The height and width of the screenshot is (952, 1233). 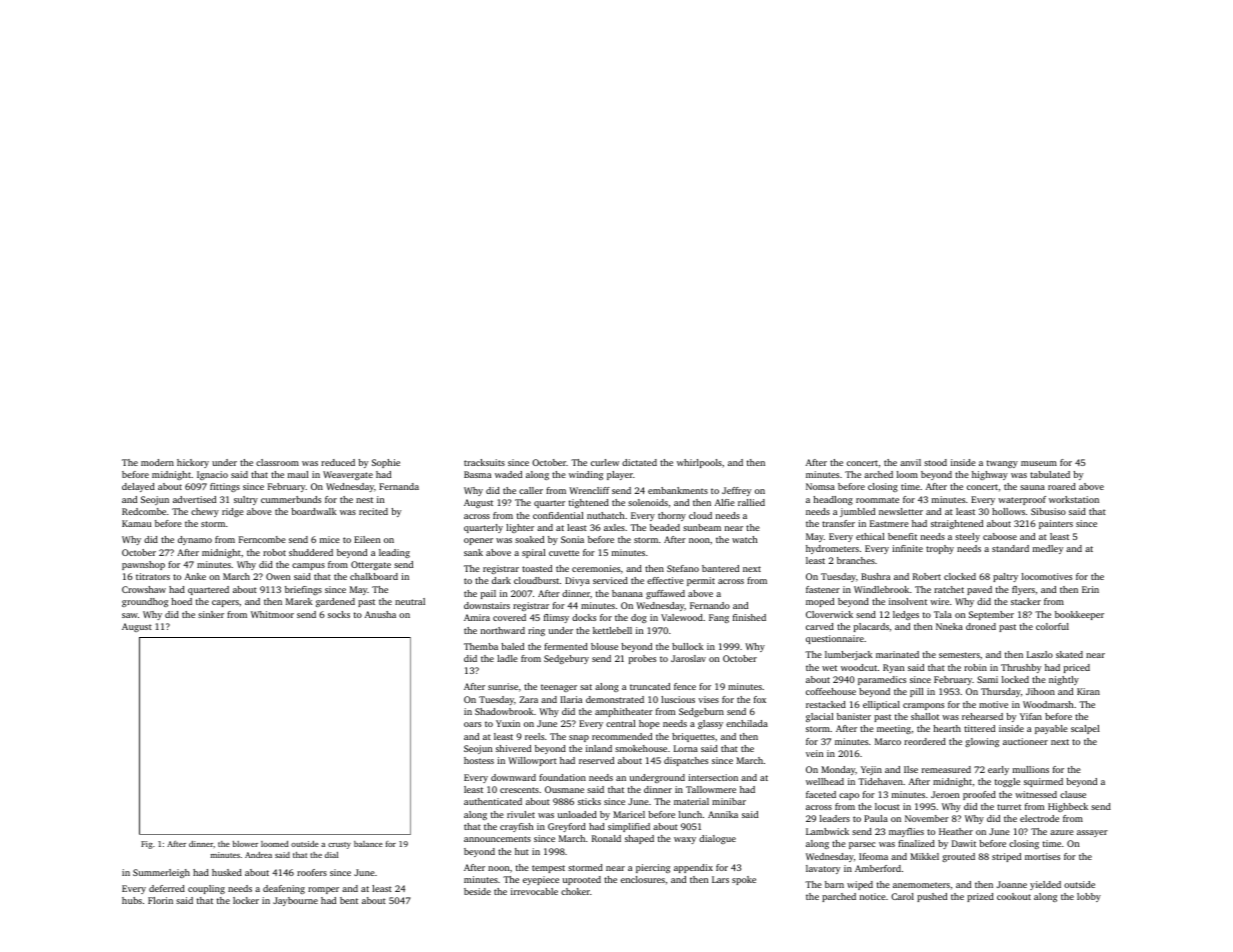 What do you see at coordinates (699, 463) in the screenshot?
I see `whirlpools` at bounding box center [699, 463].
